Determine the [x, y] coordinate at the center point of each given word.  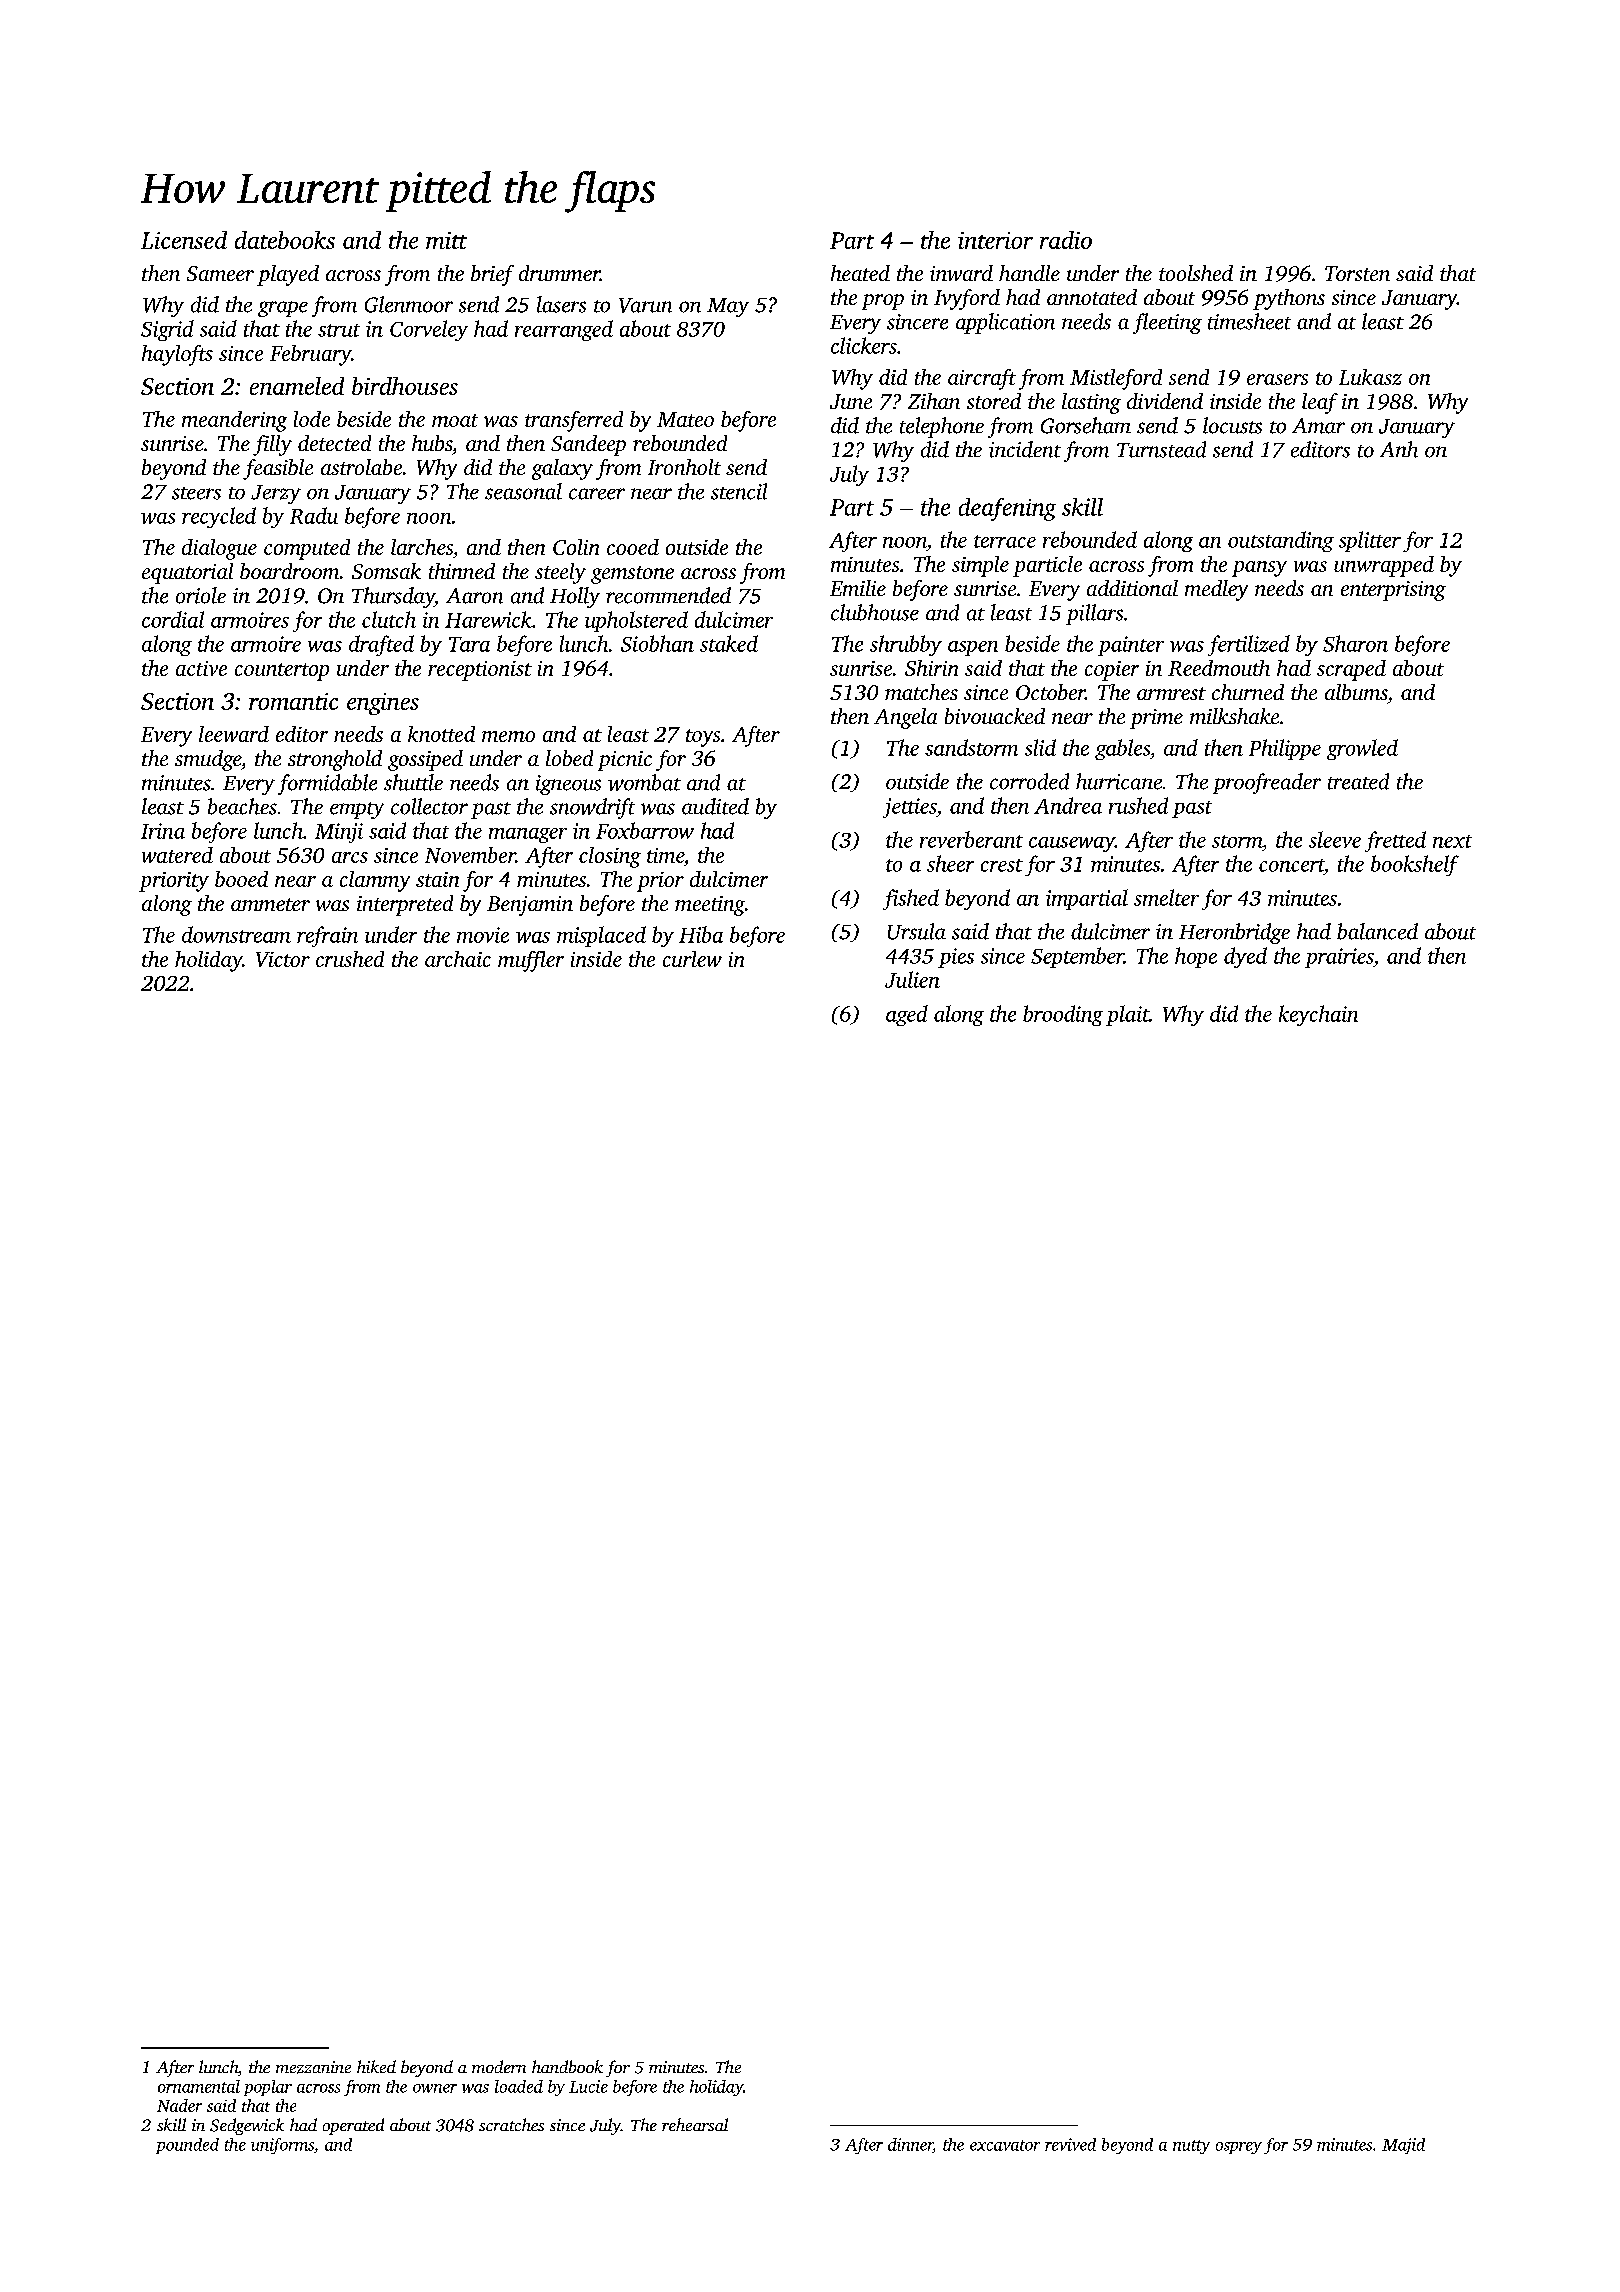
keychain [1318, 1015]
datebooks [285, 240]
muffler [531, 961]
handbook [567, 2066]
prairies [1339, 958]
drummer [559, 273]
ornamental [199, 2086]
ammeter [270, 904]
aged [907, 1015]
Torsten [1357, 273]
